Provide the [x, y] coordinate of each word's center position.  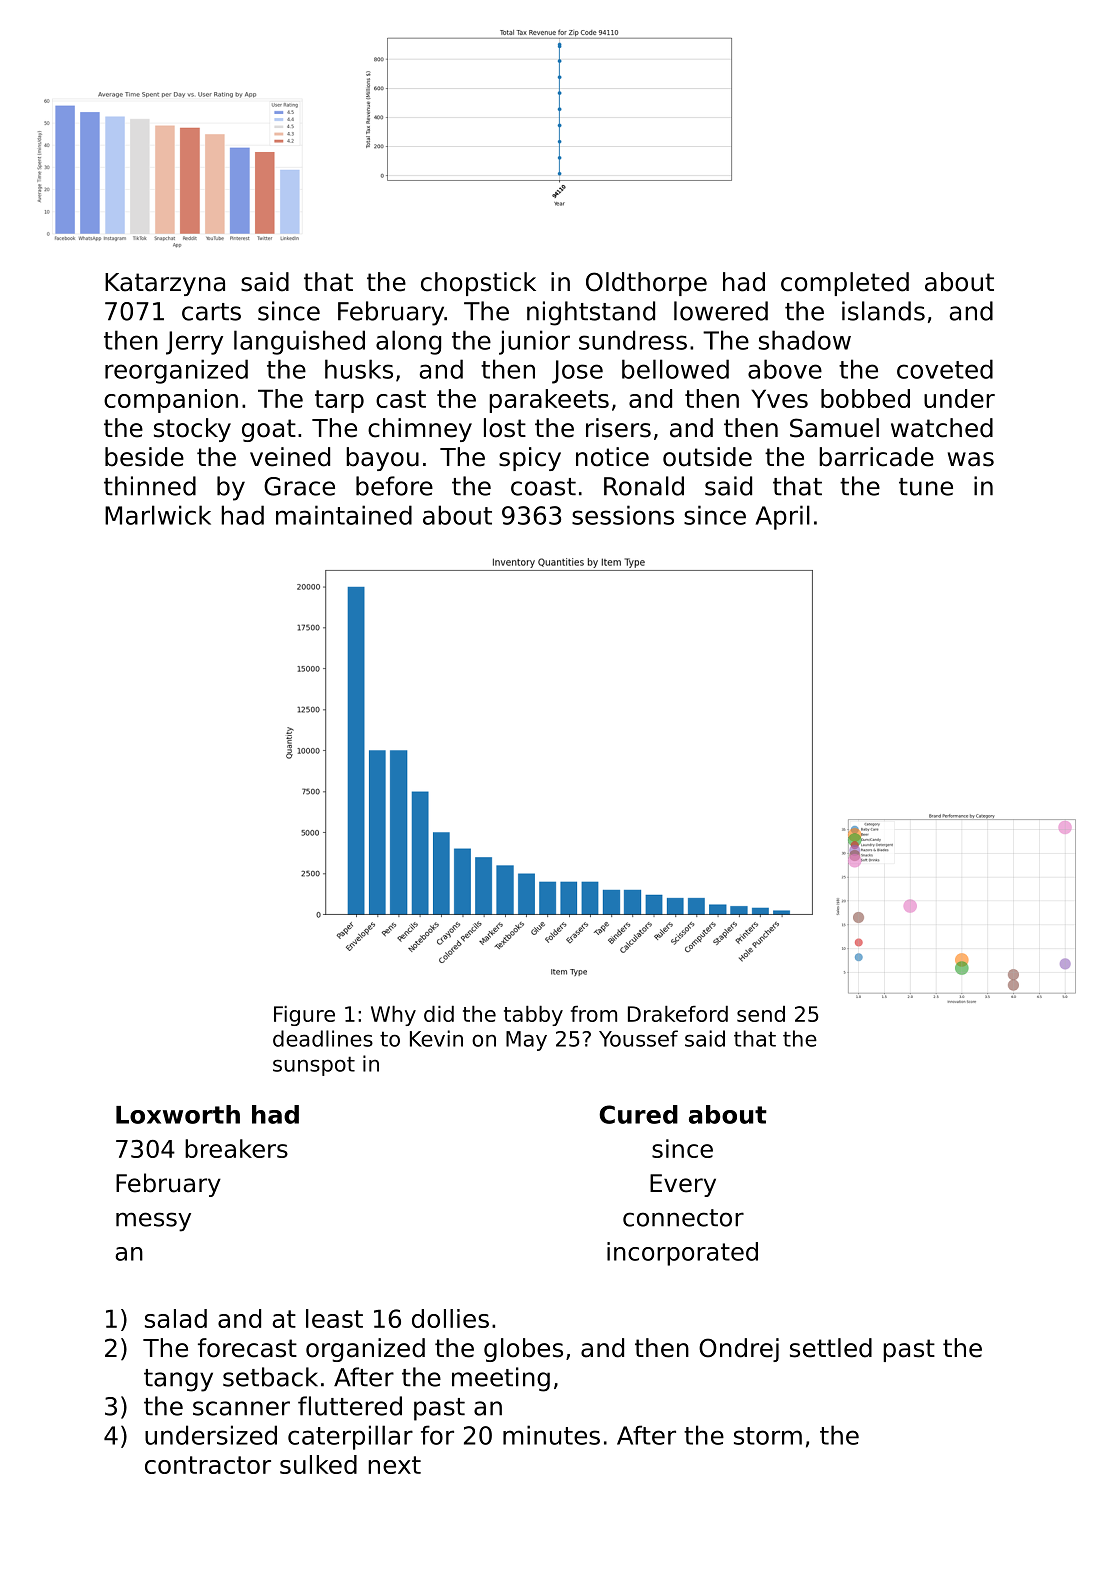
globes [523, 1350]
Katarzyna [165, 284]
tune [926, 487]
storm [768, 1436]
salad [176, 1318]
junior [534, 342]
